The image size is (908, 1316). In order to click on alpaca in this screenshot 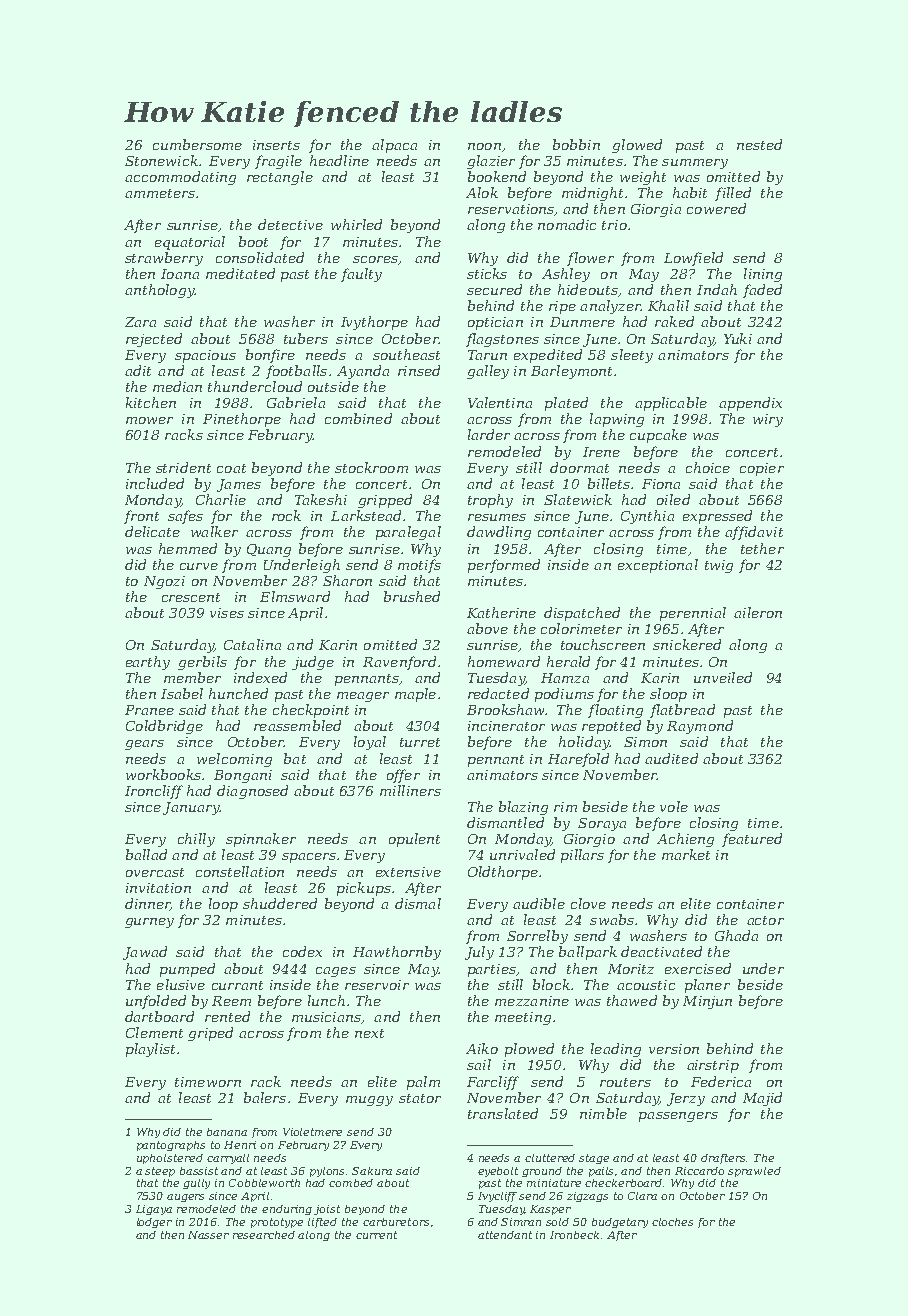, I will do `click(394, 146)`.
